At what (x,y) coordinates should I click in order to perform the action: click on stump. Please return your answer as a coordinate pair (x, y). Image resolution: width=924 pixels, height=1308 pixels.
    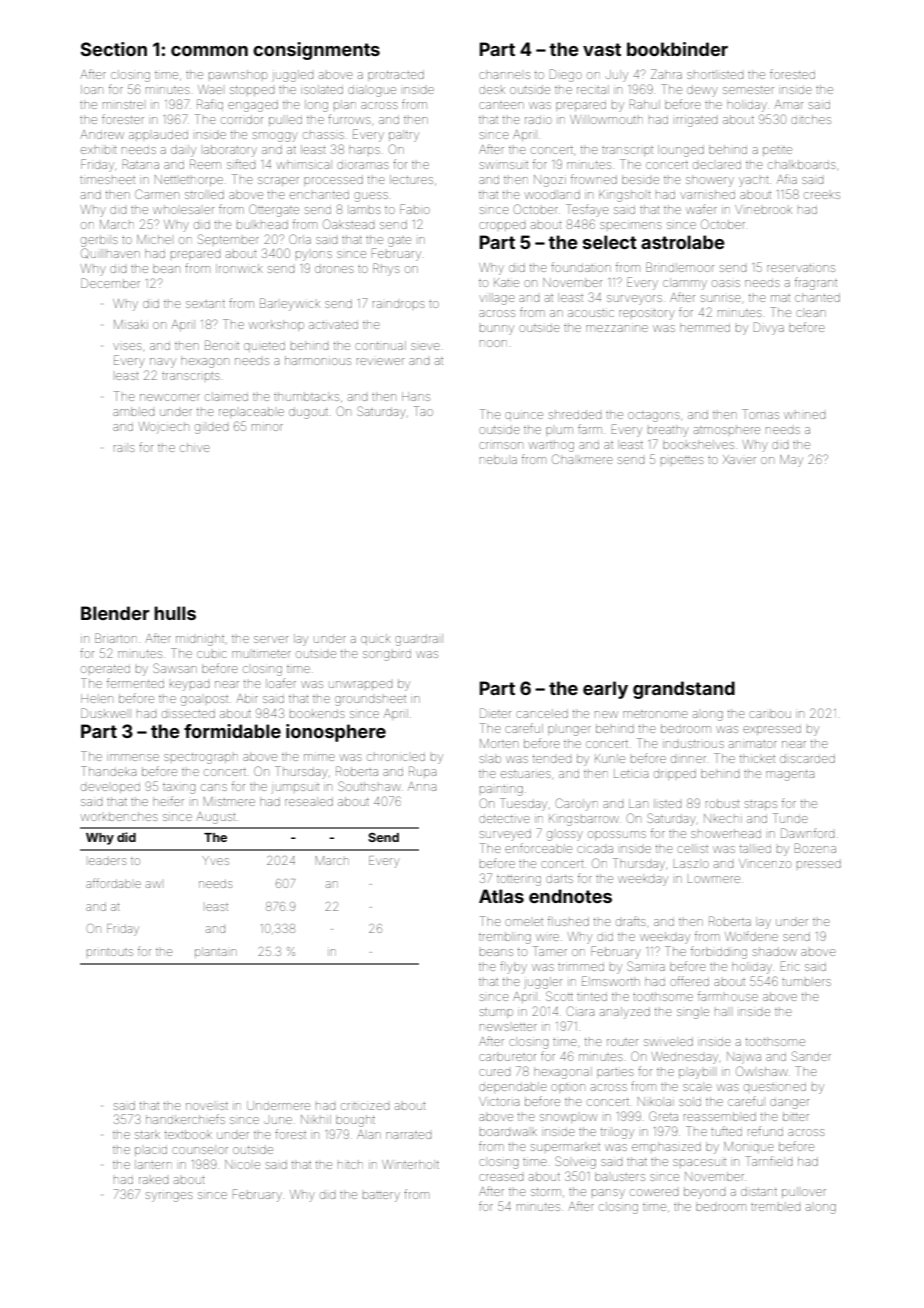
    Looking at the image, I should click on (496, 1013).
